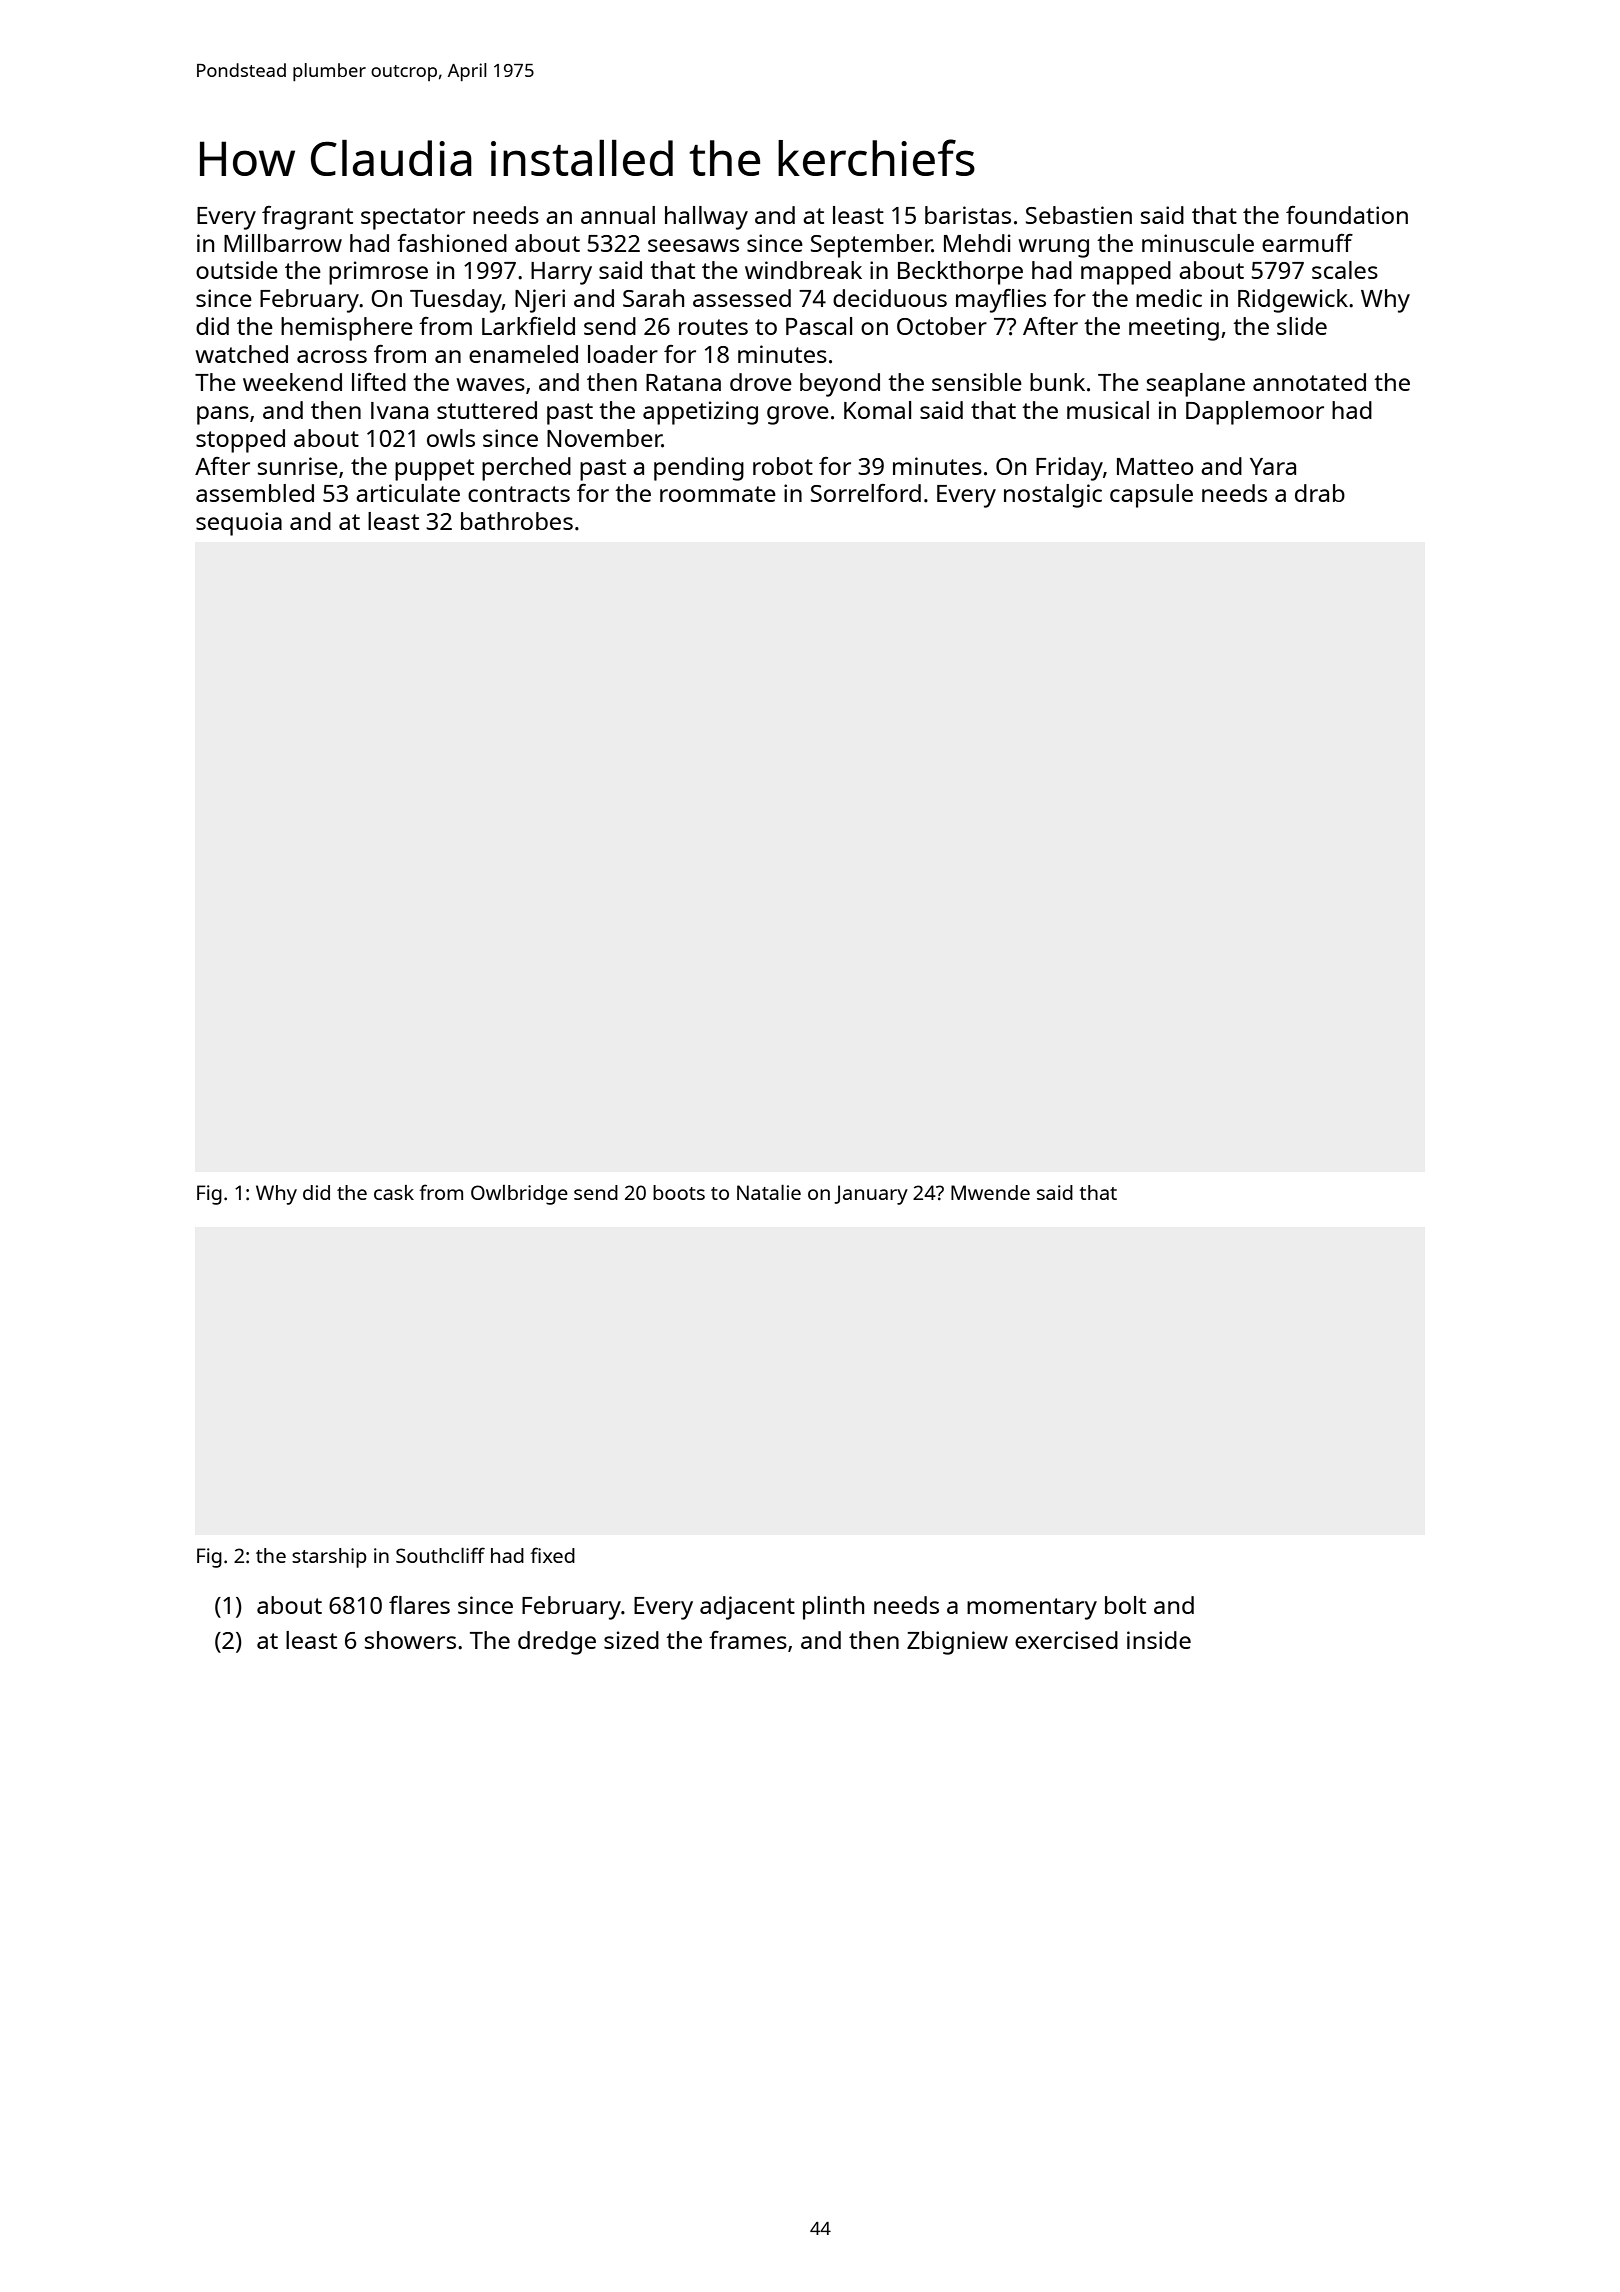  What do you see at coordinates (519, 494) in the screenshot?
I see `contracts` at bounding box center [519, 494].
